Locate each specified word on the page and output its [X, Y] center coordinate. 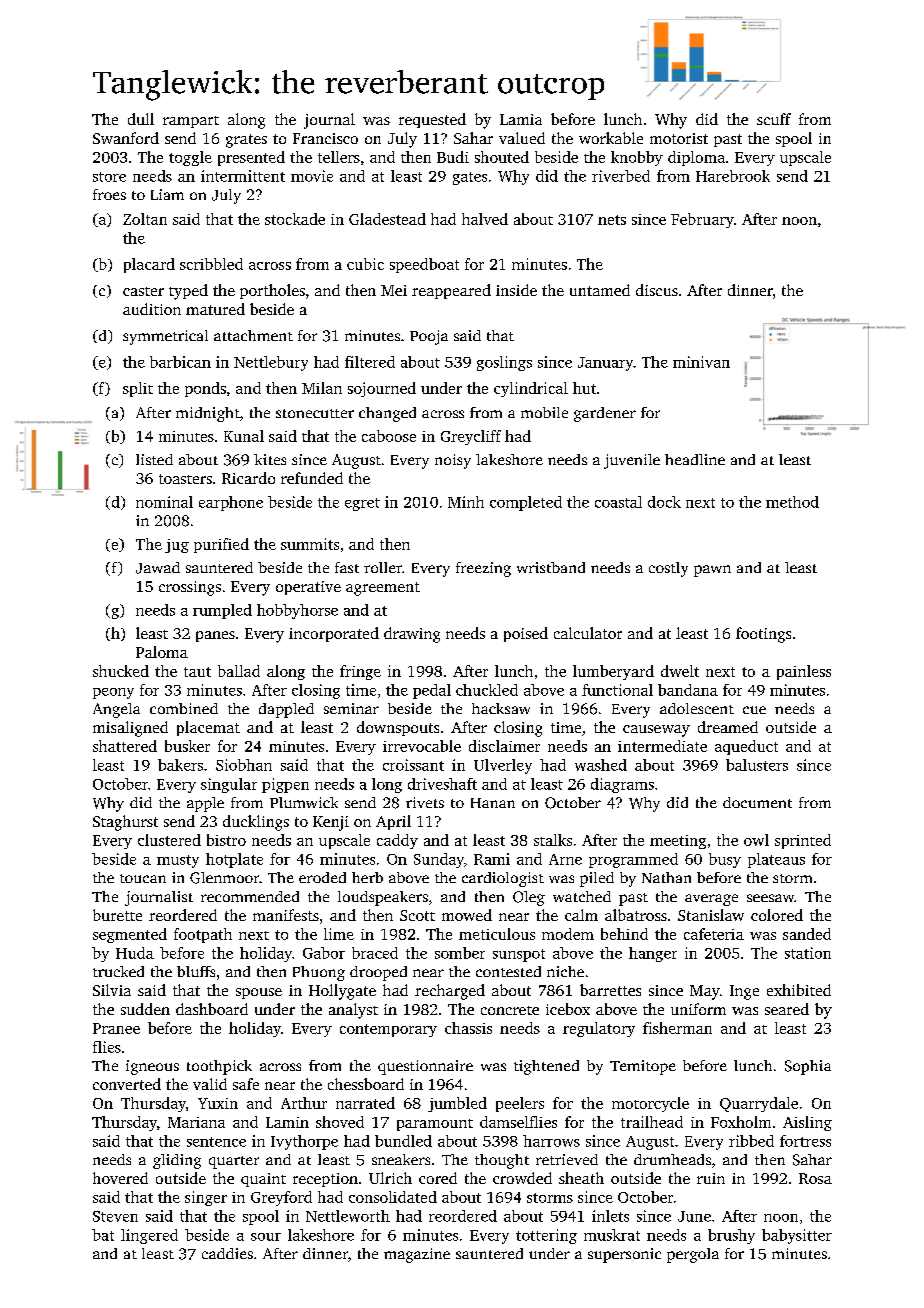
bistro [226, 840]
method [792, 502]
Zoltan [145, 219]
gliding [177, 1161]
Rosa [815, 1178]
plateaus [776, 860]
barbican [180, 362]
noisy [453, 461]
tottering [546, 1236]
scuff [774, 119]
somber [460, 953]
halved [485, 219]
